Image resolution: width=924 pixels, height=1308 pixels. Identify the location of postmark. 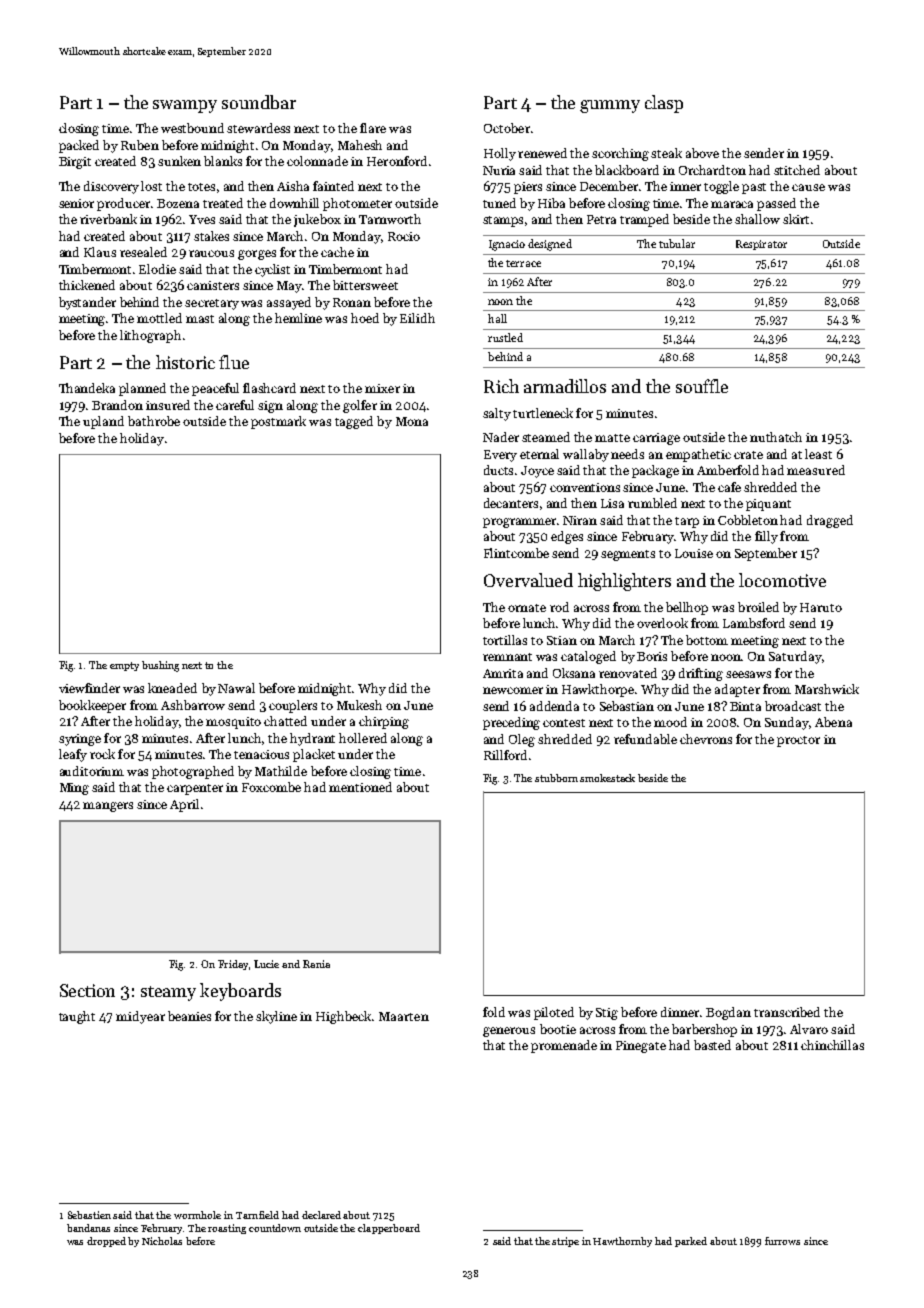
(278, 422).
